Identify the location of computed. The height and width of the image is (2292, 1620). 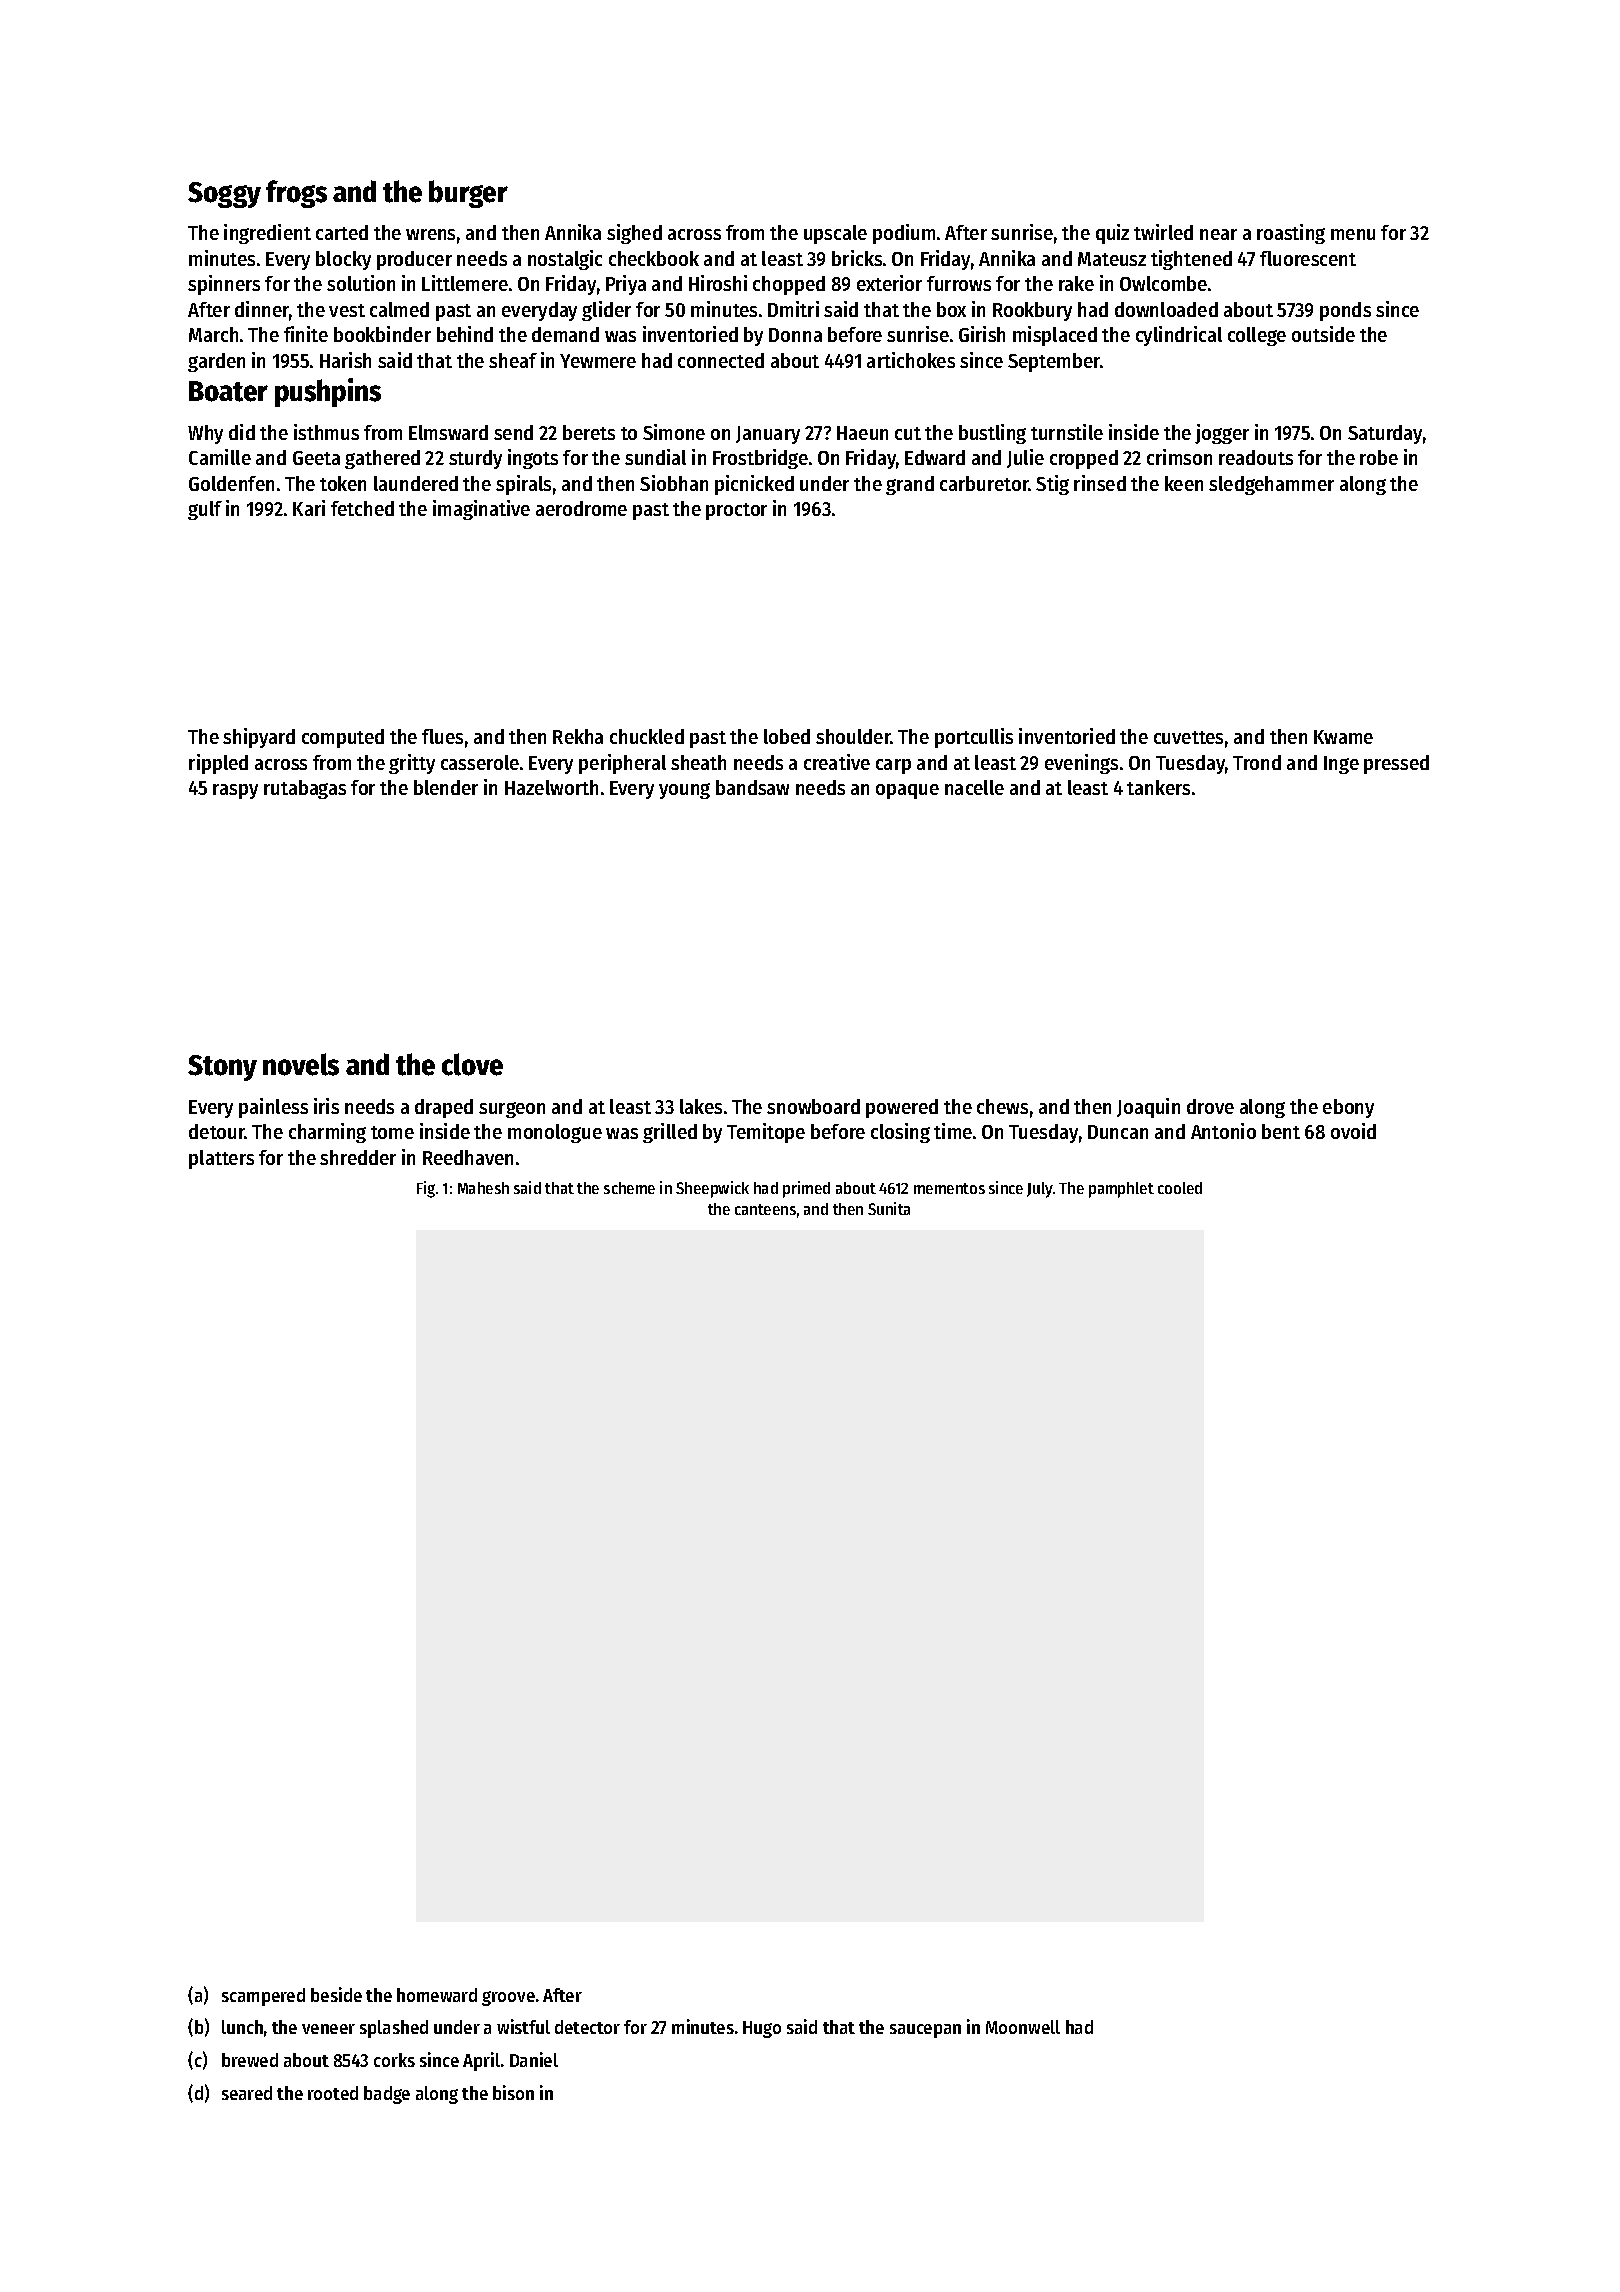
(343, 738).
